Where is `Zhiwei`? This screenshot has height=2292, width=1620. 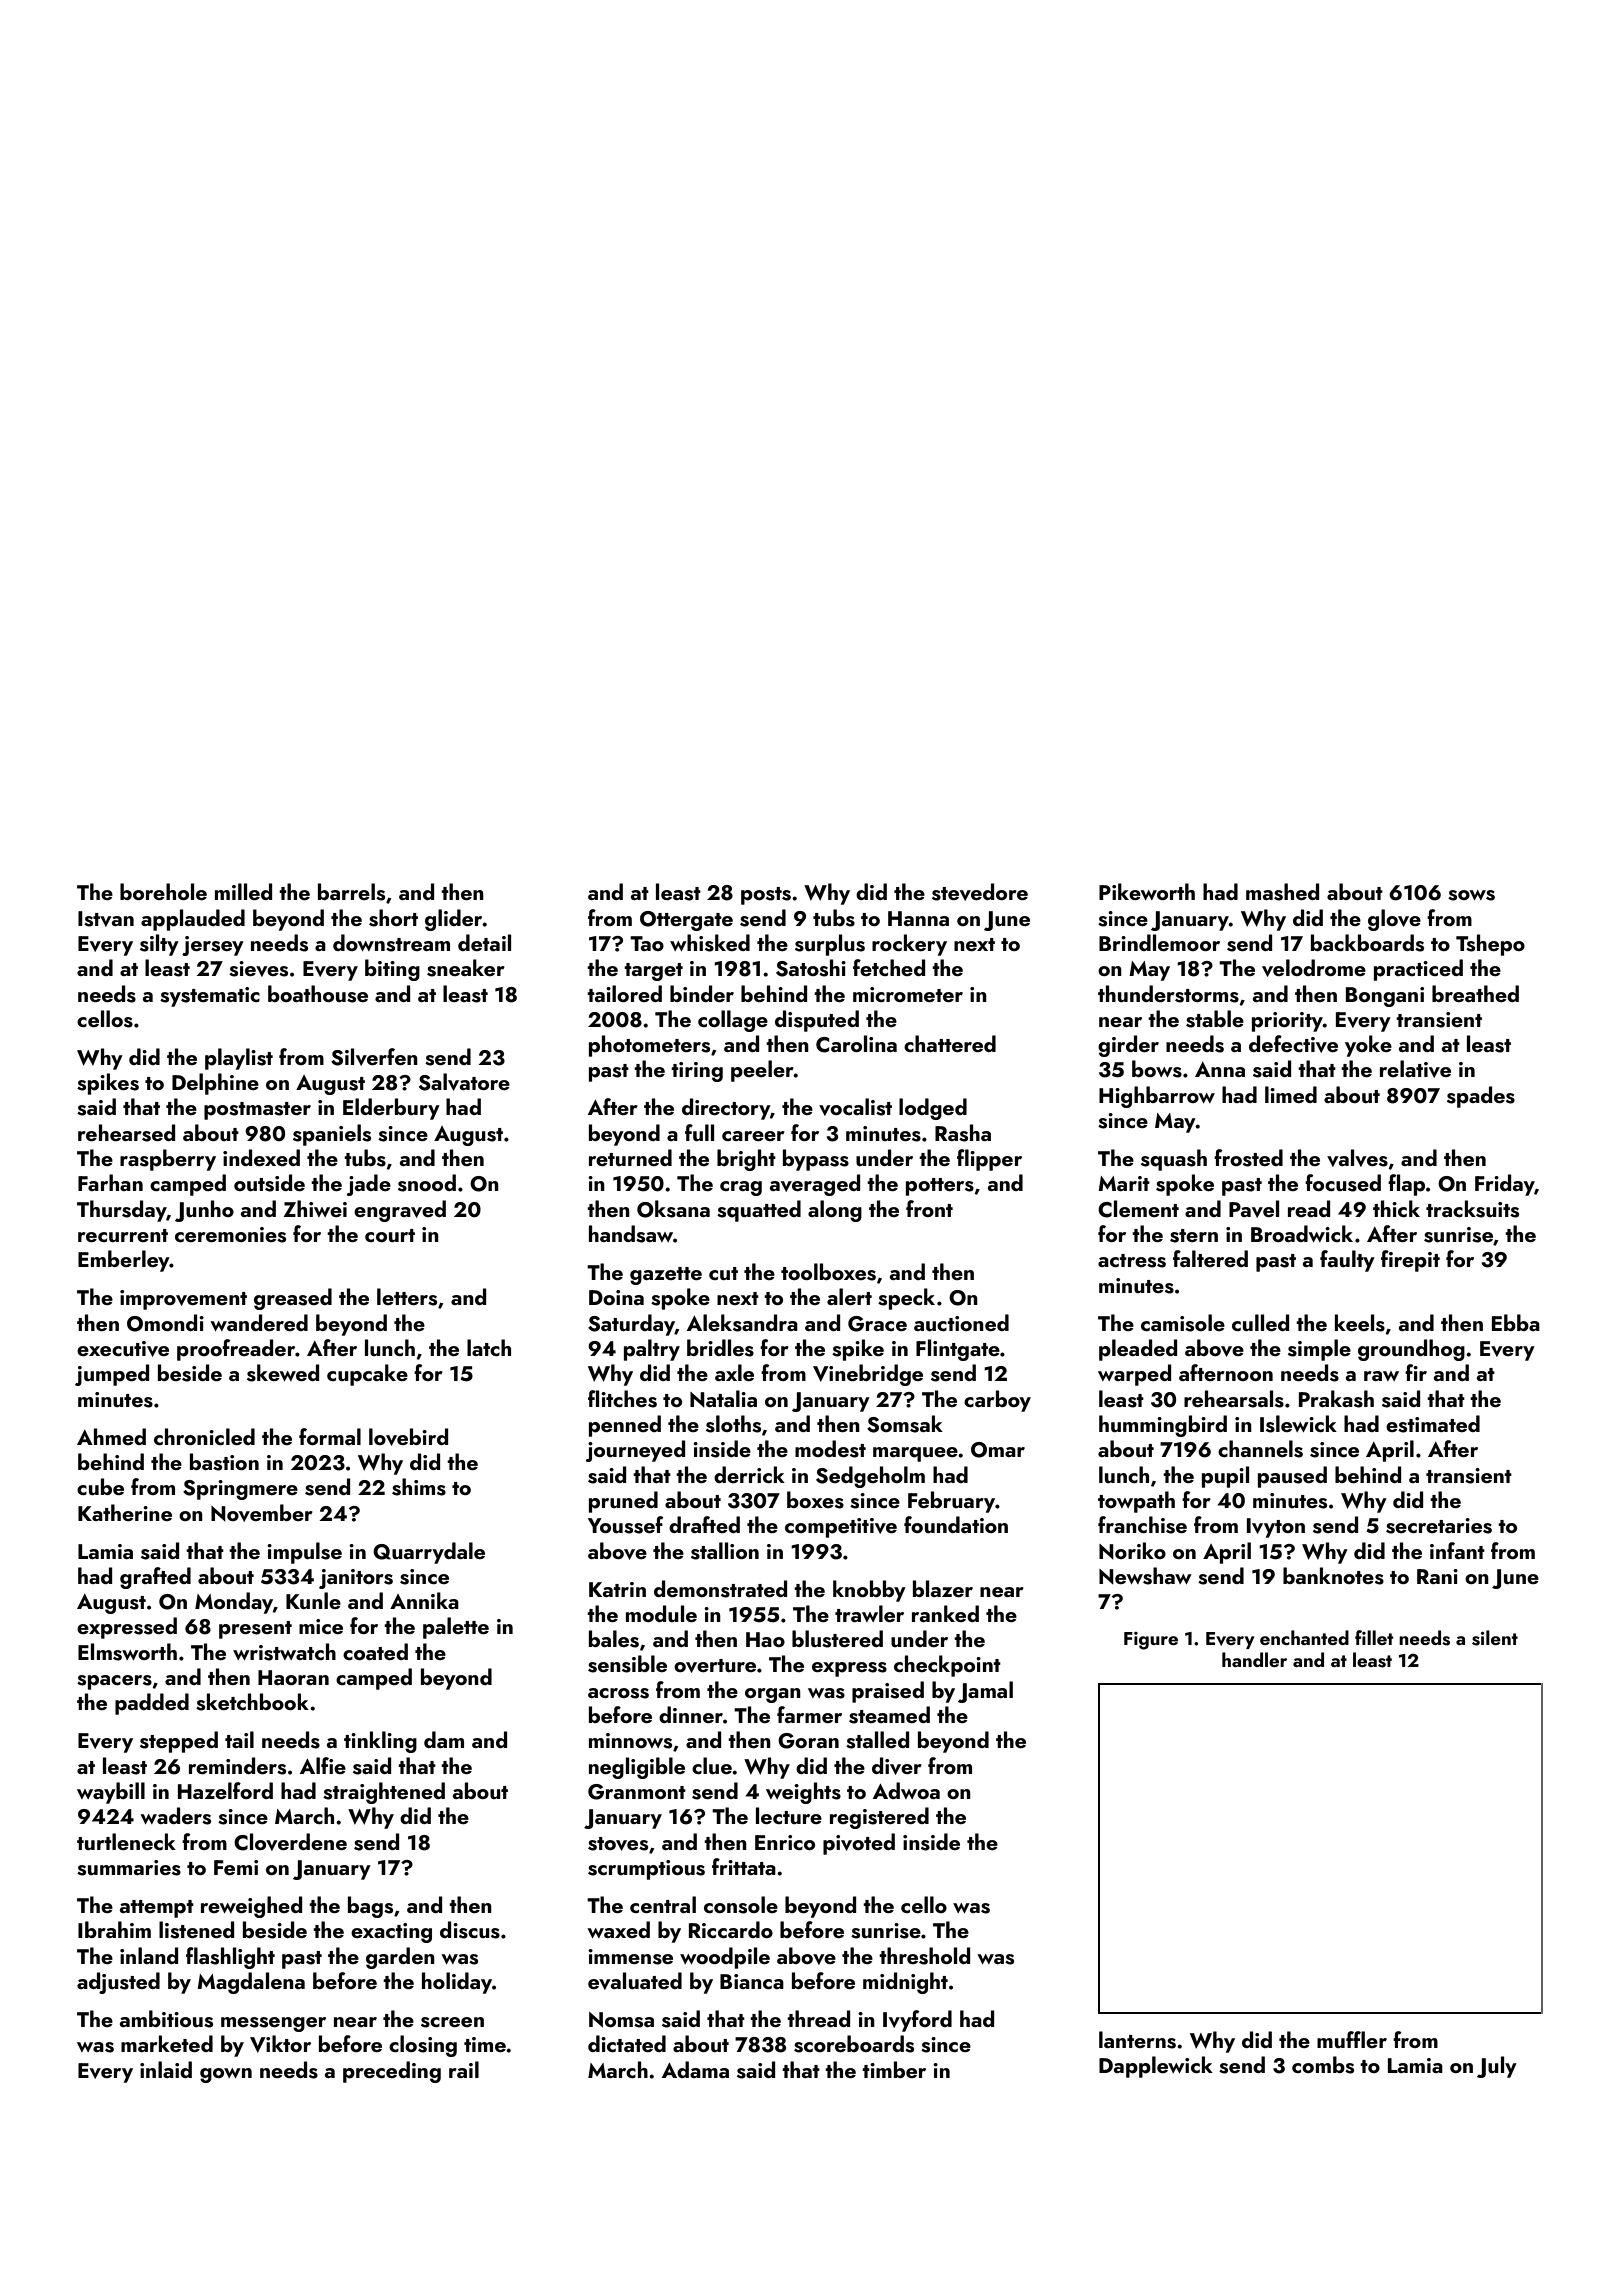
Zhiwei is located at coordinates (315, 1208).
